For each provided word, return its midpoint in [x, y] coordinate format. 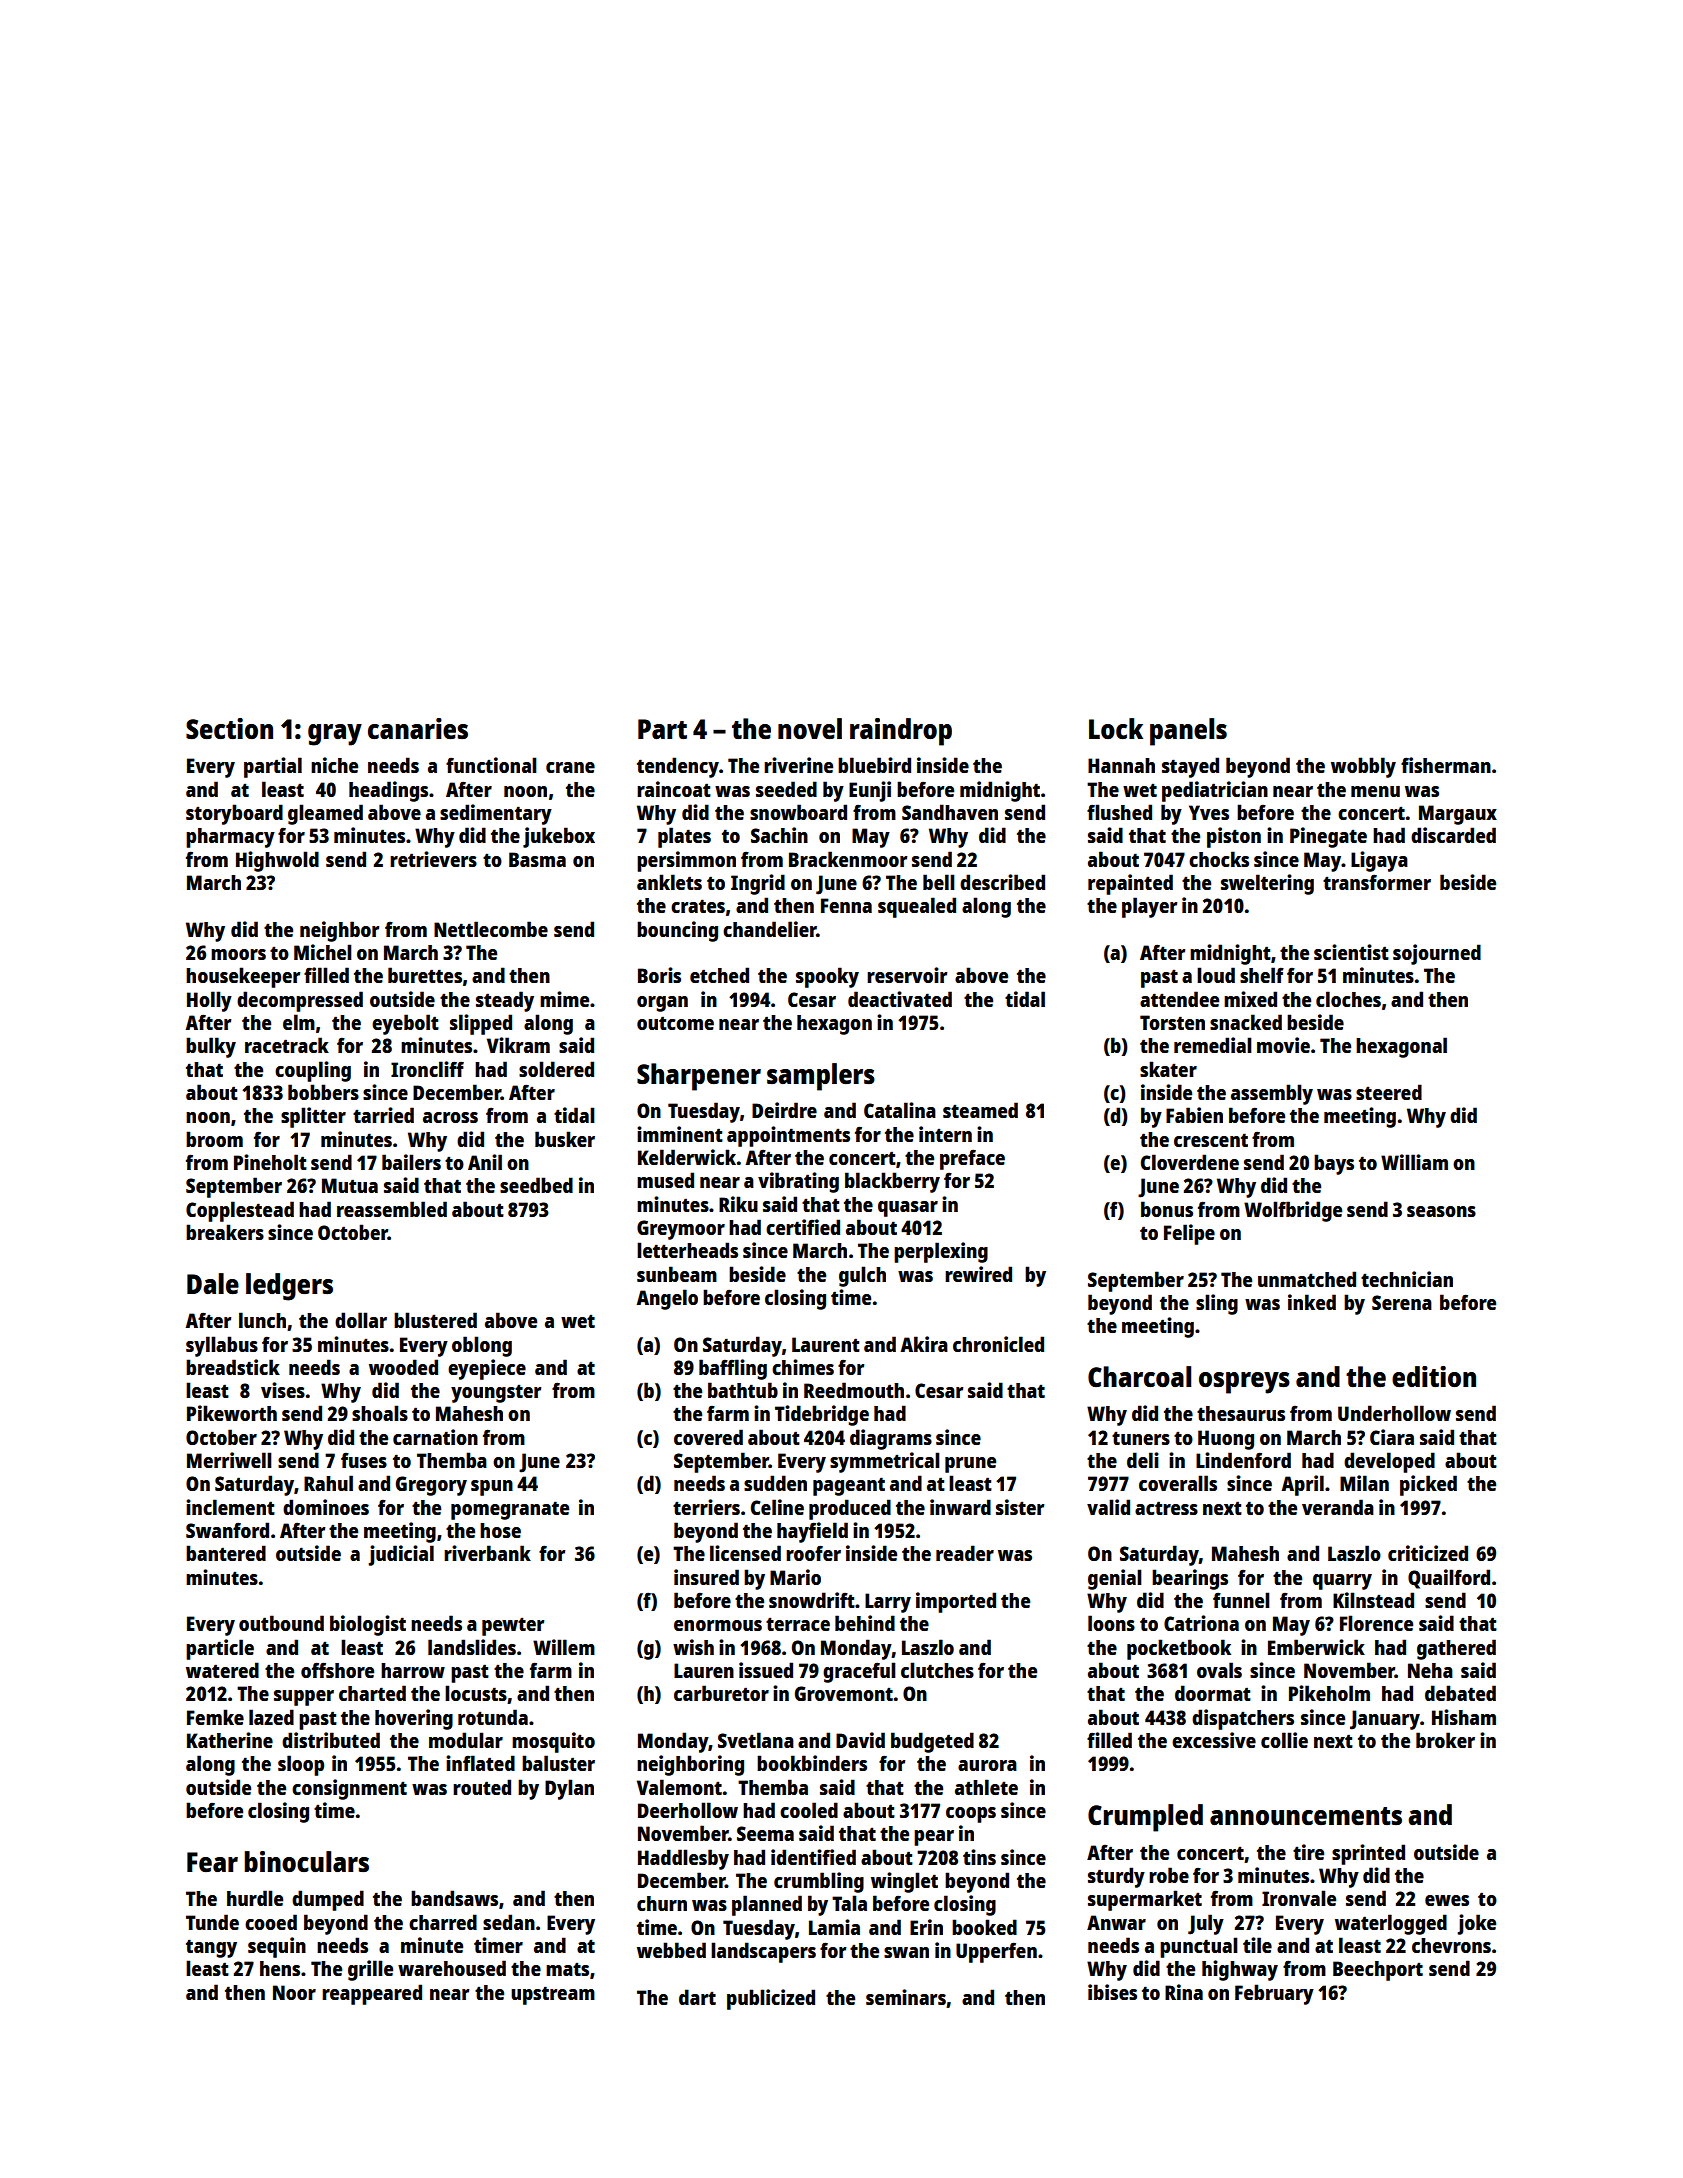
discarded [1453, 835]
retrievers [433, 859]
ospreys [1244, 1383]
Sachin [779, 835]
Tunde [212, 1922]
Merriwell [229, 1460]
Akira [924, 1344]
